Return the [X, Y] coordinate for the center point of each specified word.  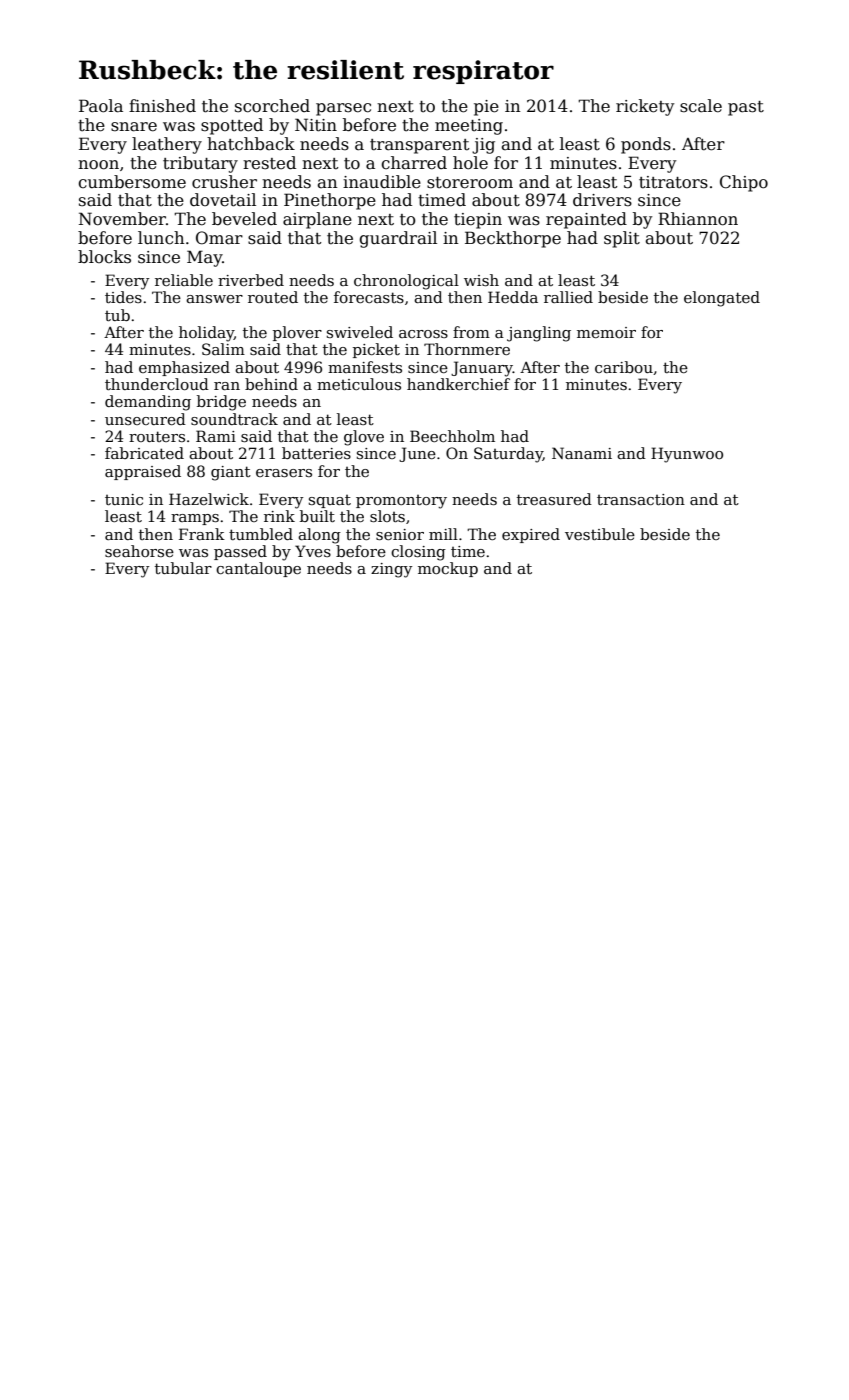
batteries [316, 453]
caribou [624, 367]
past [746, 108]
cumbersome [132, 182]
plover [297, 333]
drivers [602, 200]
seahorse [139, 551]
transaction [641, 499]
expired [531, 535]
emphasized [184, 368]
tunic [124, 499]
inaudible [382, 182]
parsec [343, 109]
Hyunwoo [687, 455]
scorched [272, 106]
